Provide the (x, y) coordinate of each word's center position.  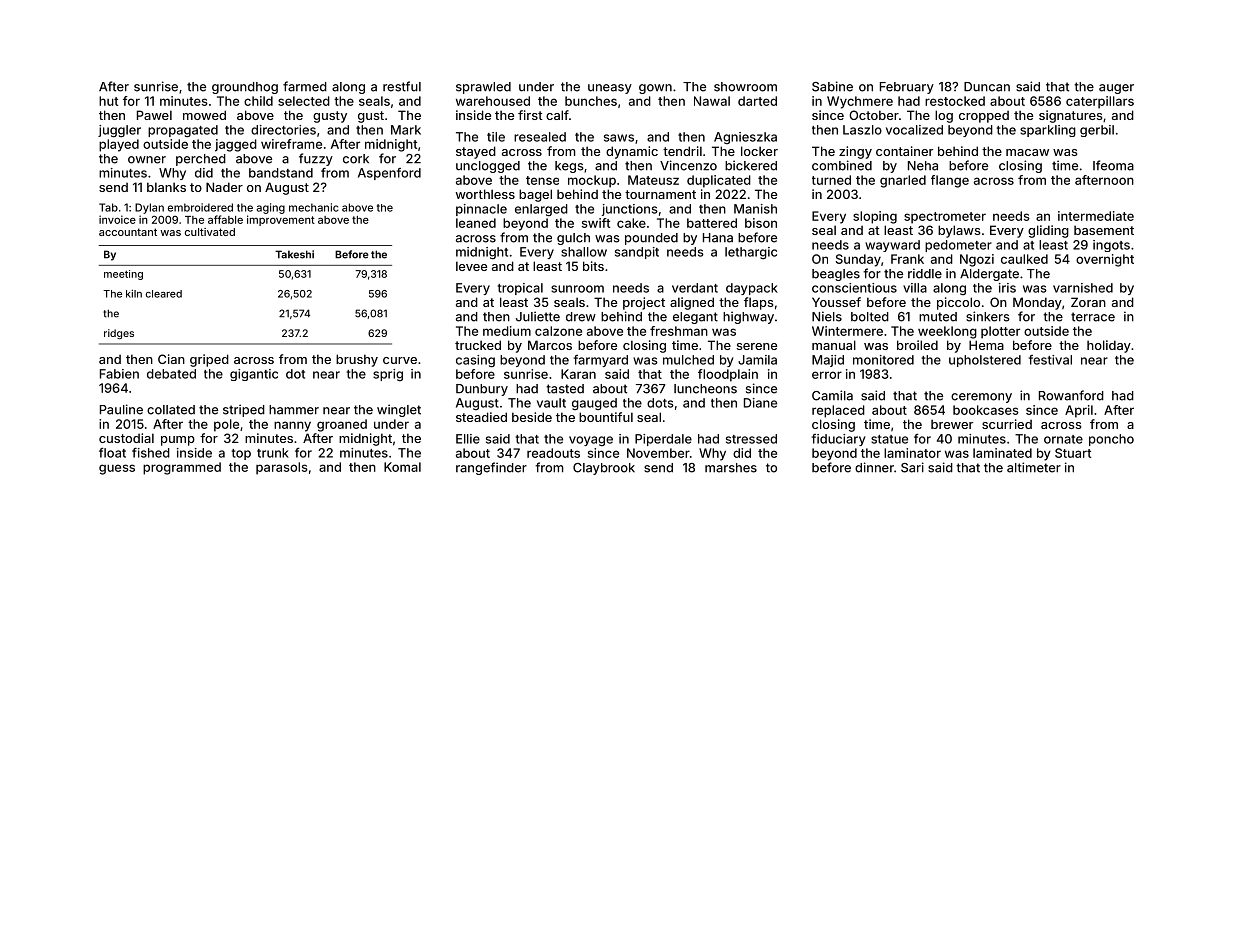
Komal (402, 467)
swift (596, 223)
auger (1116, 89)
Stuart (1073, 453)
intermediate (1096, 216)
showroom (745, 87)
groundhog (245, 88)
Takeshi (294, 254)
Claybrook (604, 469)
